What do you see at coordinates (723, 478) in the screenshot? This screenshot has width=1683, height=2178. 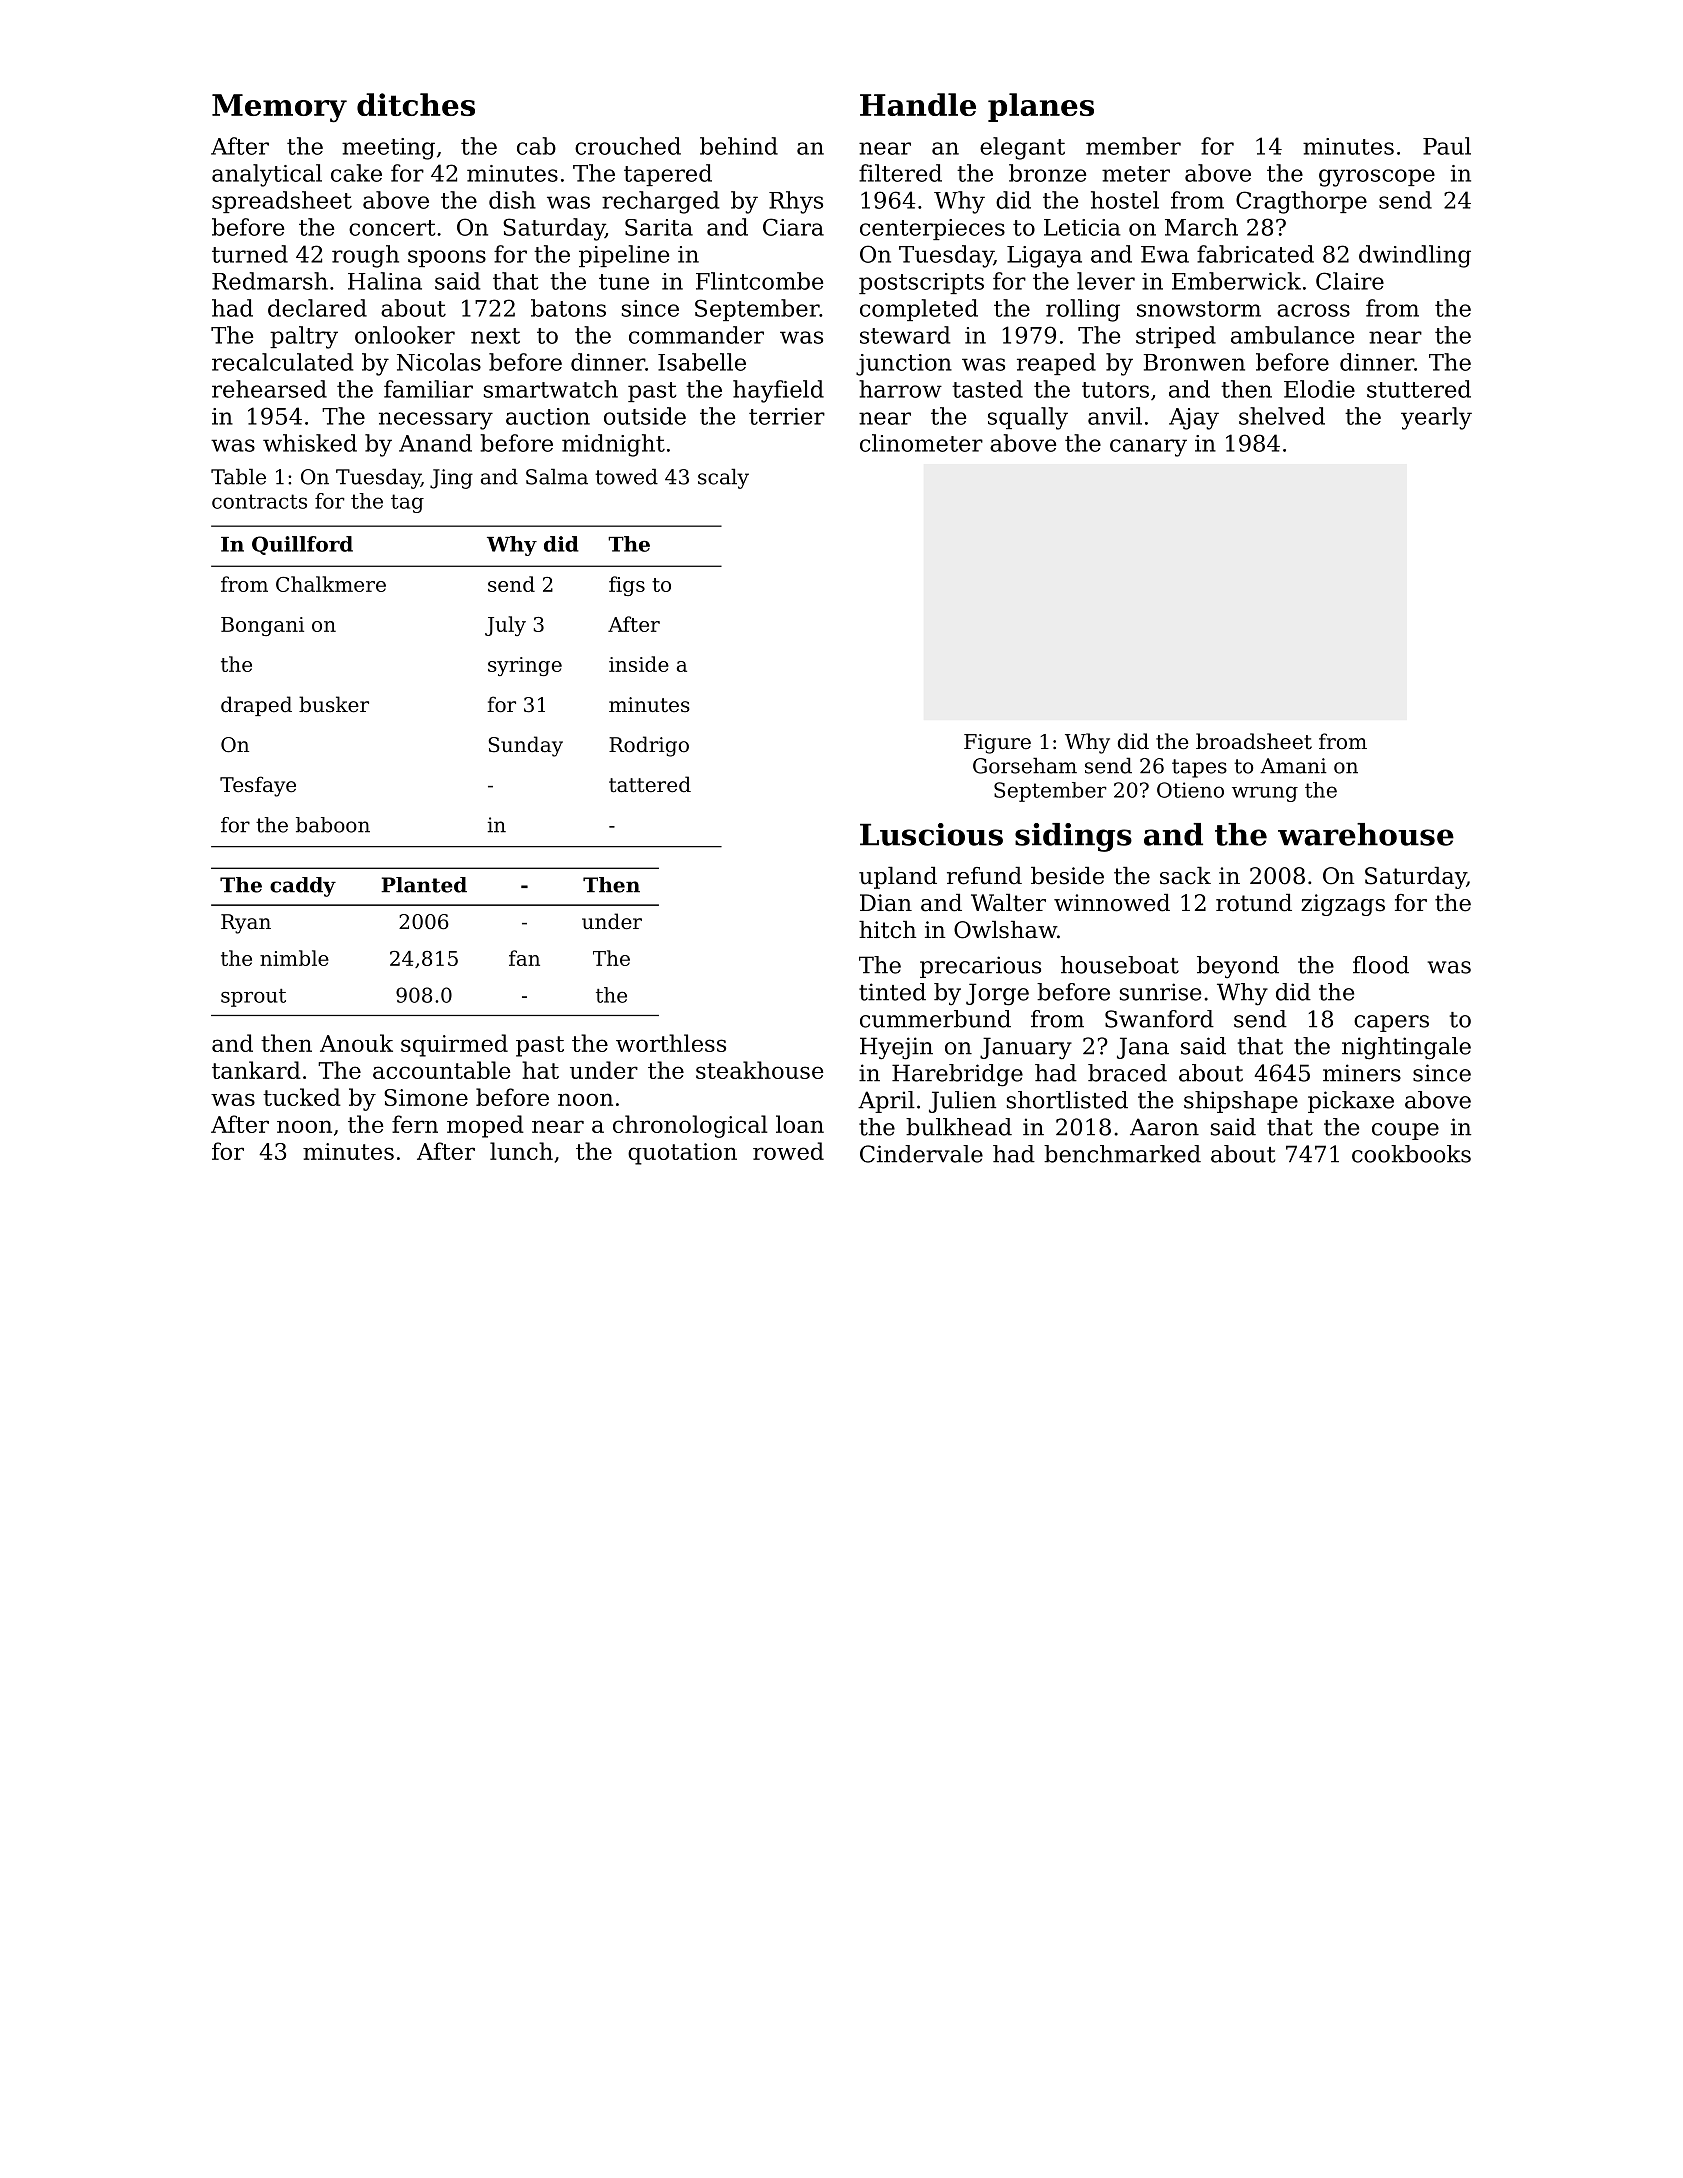 I see `scaly` at bounding box center [723, 478].
